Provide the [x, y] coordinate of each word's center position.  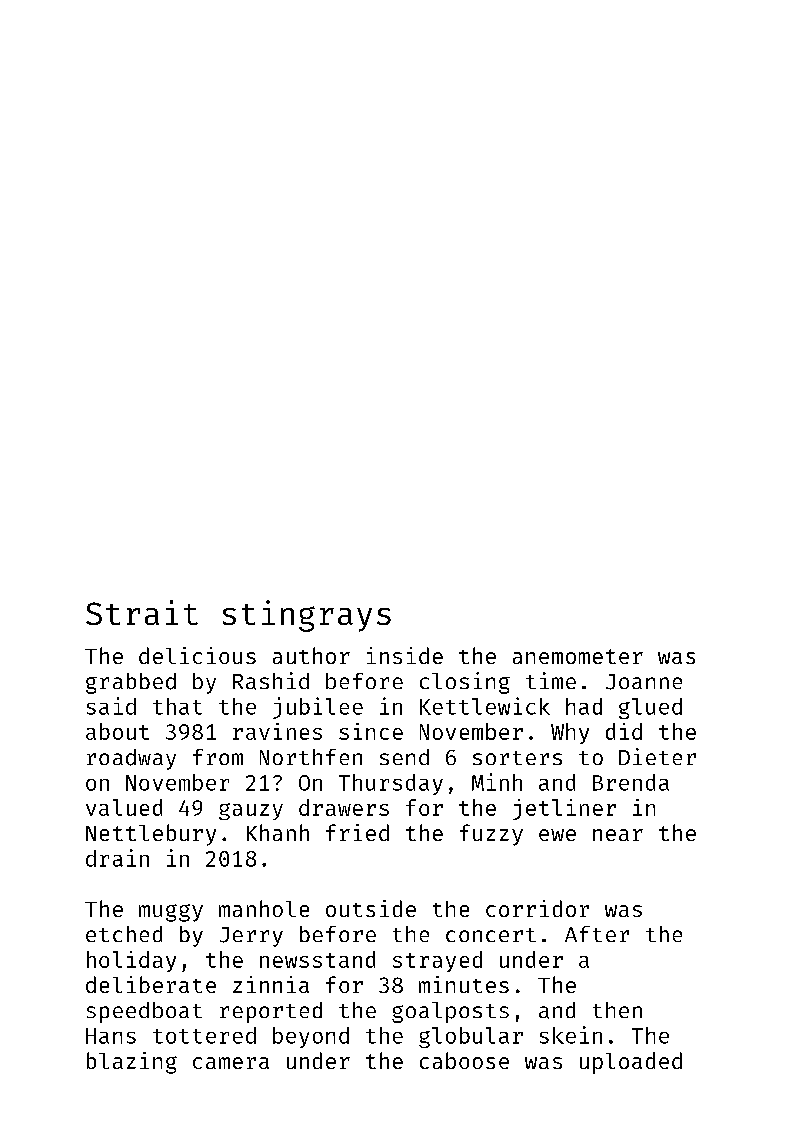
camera [231, 1063]
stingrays [307, 616]
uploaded [631, 1063]
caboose [464, 1060]
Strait [142, 612]
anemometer [578, 656]
